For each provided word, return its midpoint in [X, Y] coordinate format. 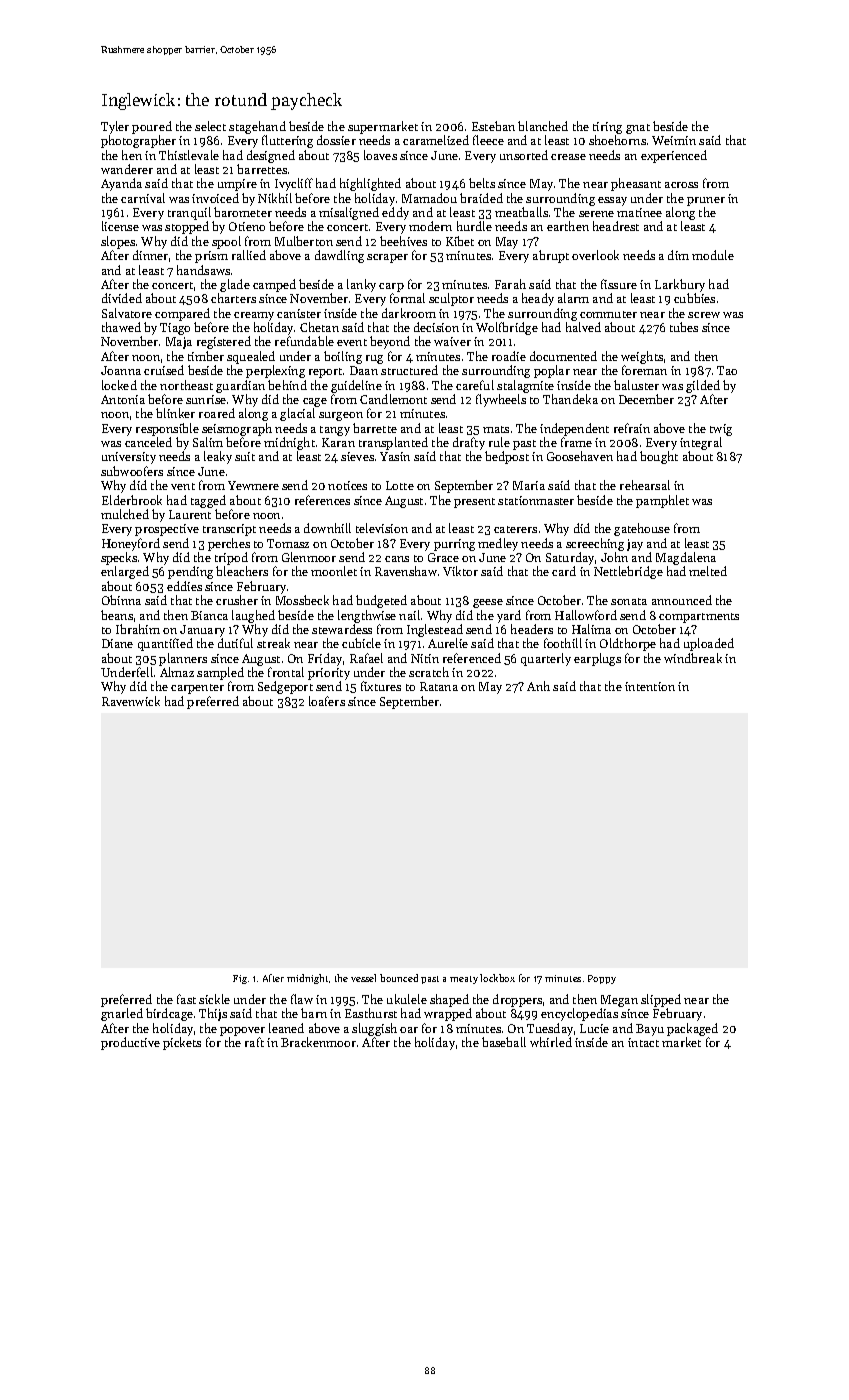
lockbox [497, 978]
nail [409, 615]
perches [229, 544]
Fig [240, 979]
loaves [380, 155]
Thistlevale [189, 155]
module [713, 255]
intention [650, 686]
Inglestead [435, 630]
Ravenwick [131, 701]
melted [708, 571]
